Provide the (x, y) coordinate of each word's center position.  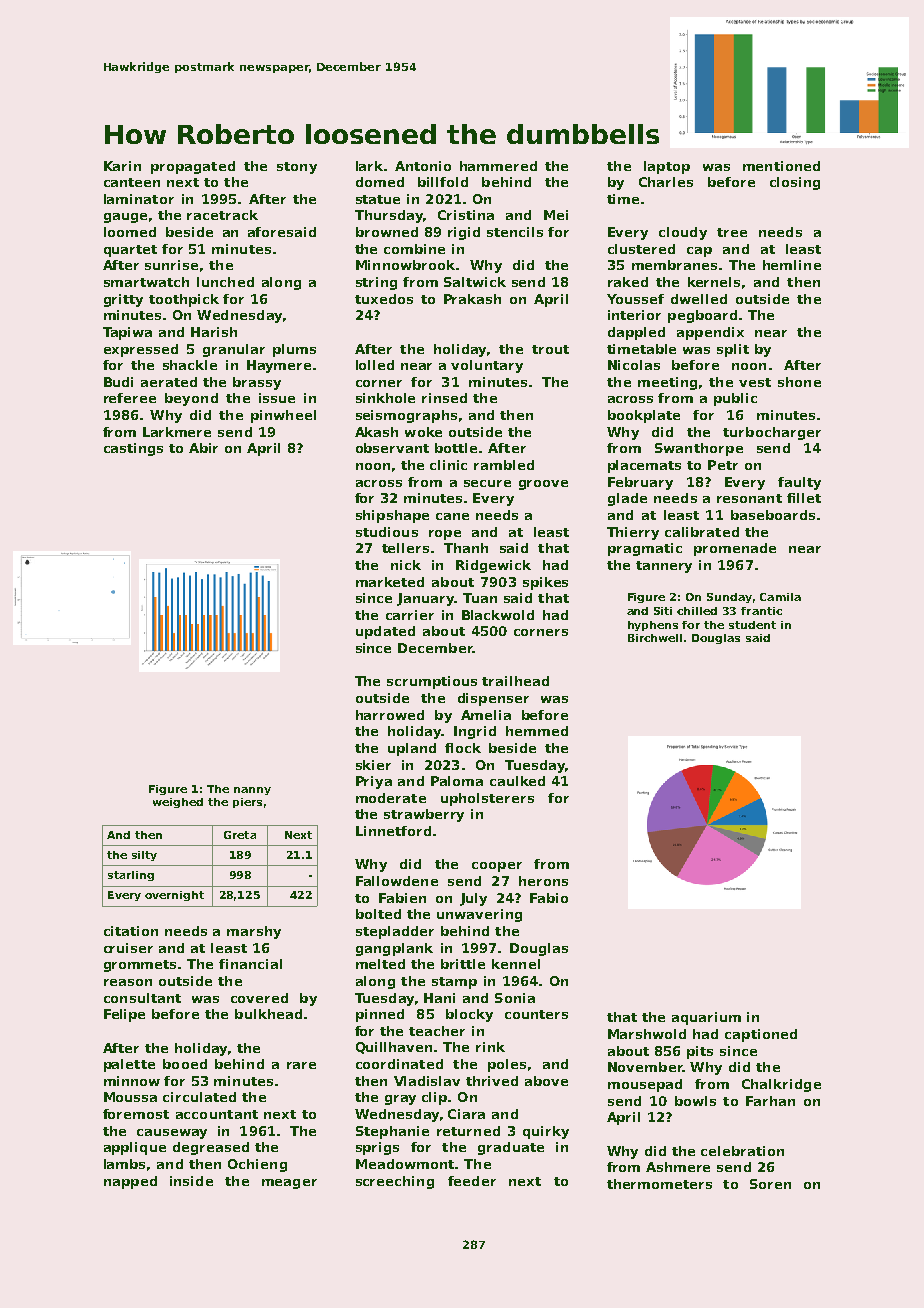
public (735, 399)
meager (289, 1184)
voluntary (487, 366)
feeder (472, 1181)
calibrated (702, 532)
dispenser (493, 699)
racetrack (222, 215)
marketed (390, 582)
